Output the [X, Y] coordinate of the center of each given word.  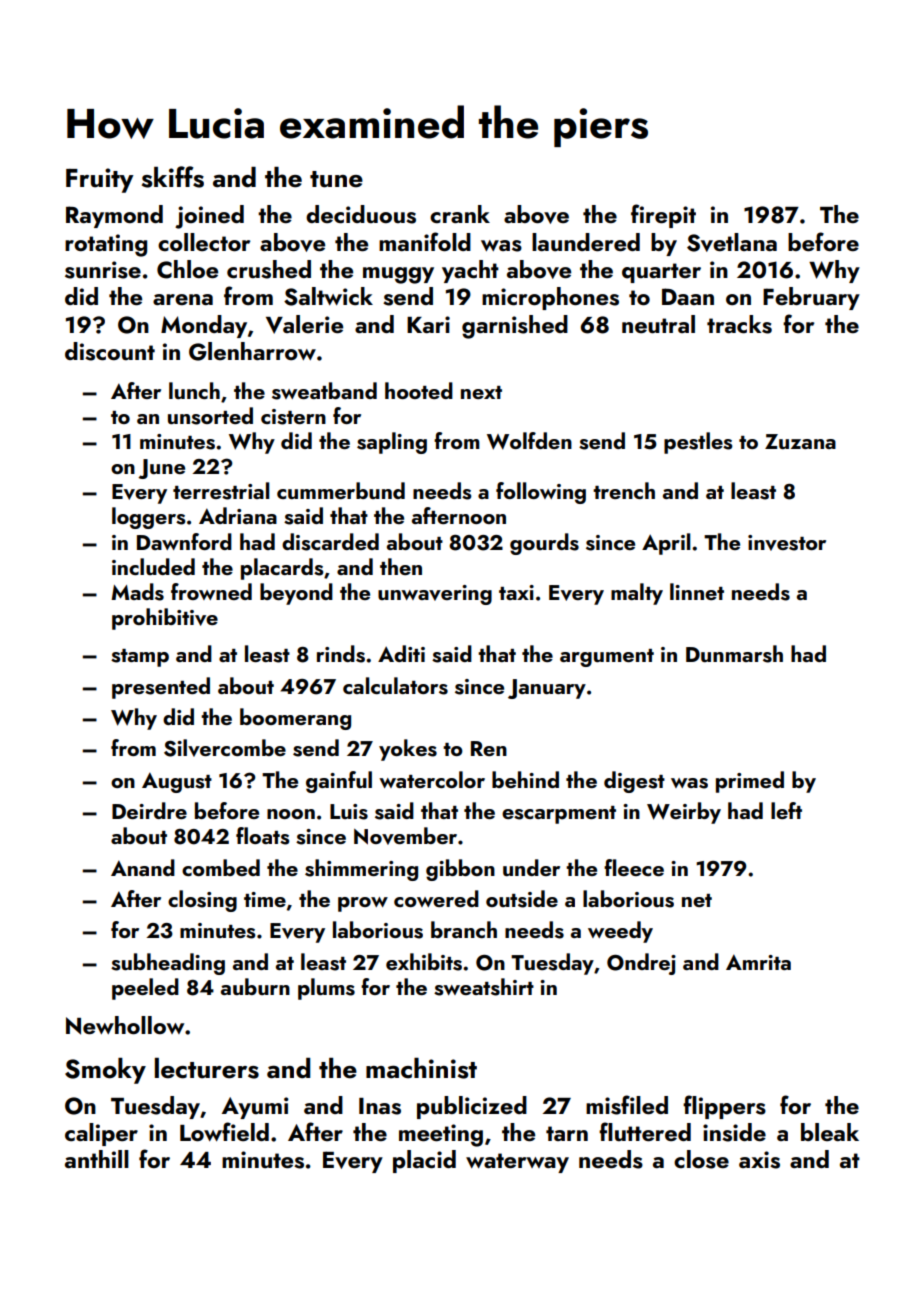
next [481, 392]
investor [787, 543]
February [811, 298]
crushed [269, 269]
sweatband [324, 391]
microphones [550, 298]
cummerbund [341, 490]
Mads [137, 592]
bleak [830, 1132]
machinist [421, 1068]
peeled [145, 989]
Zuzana [800, 441]
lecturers [207, 1068]
